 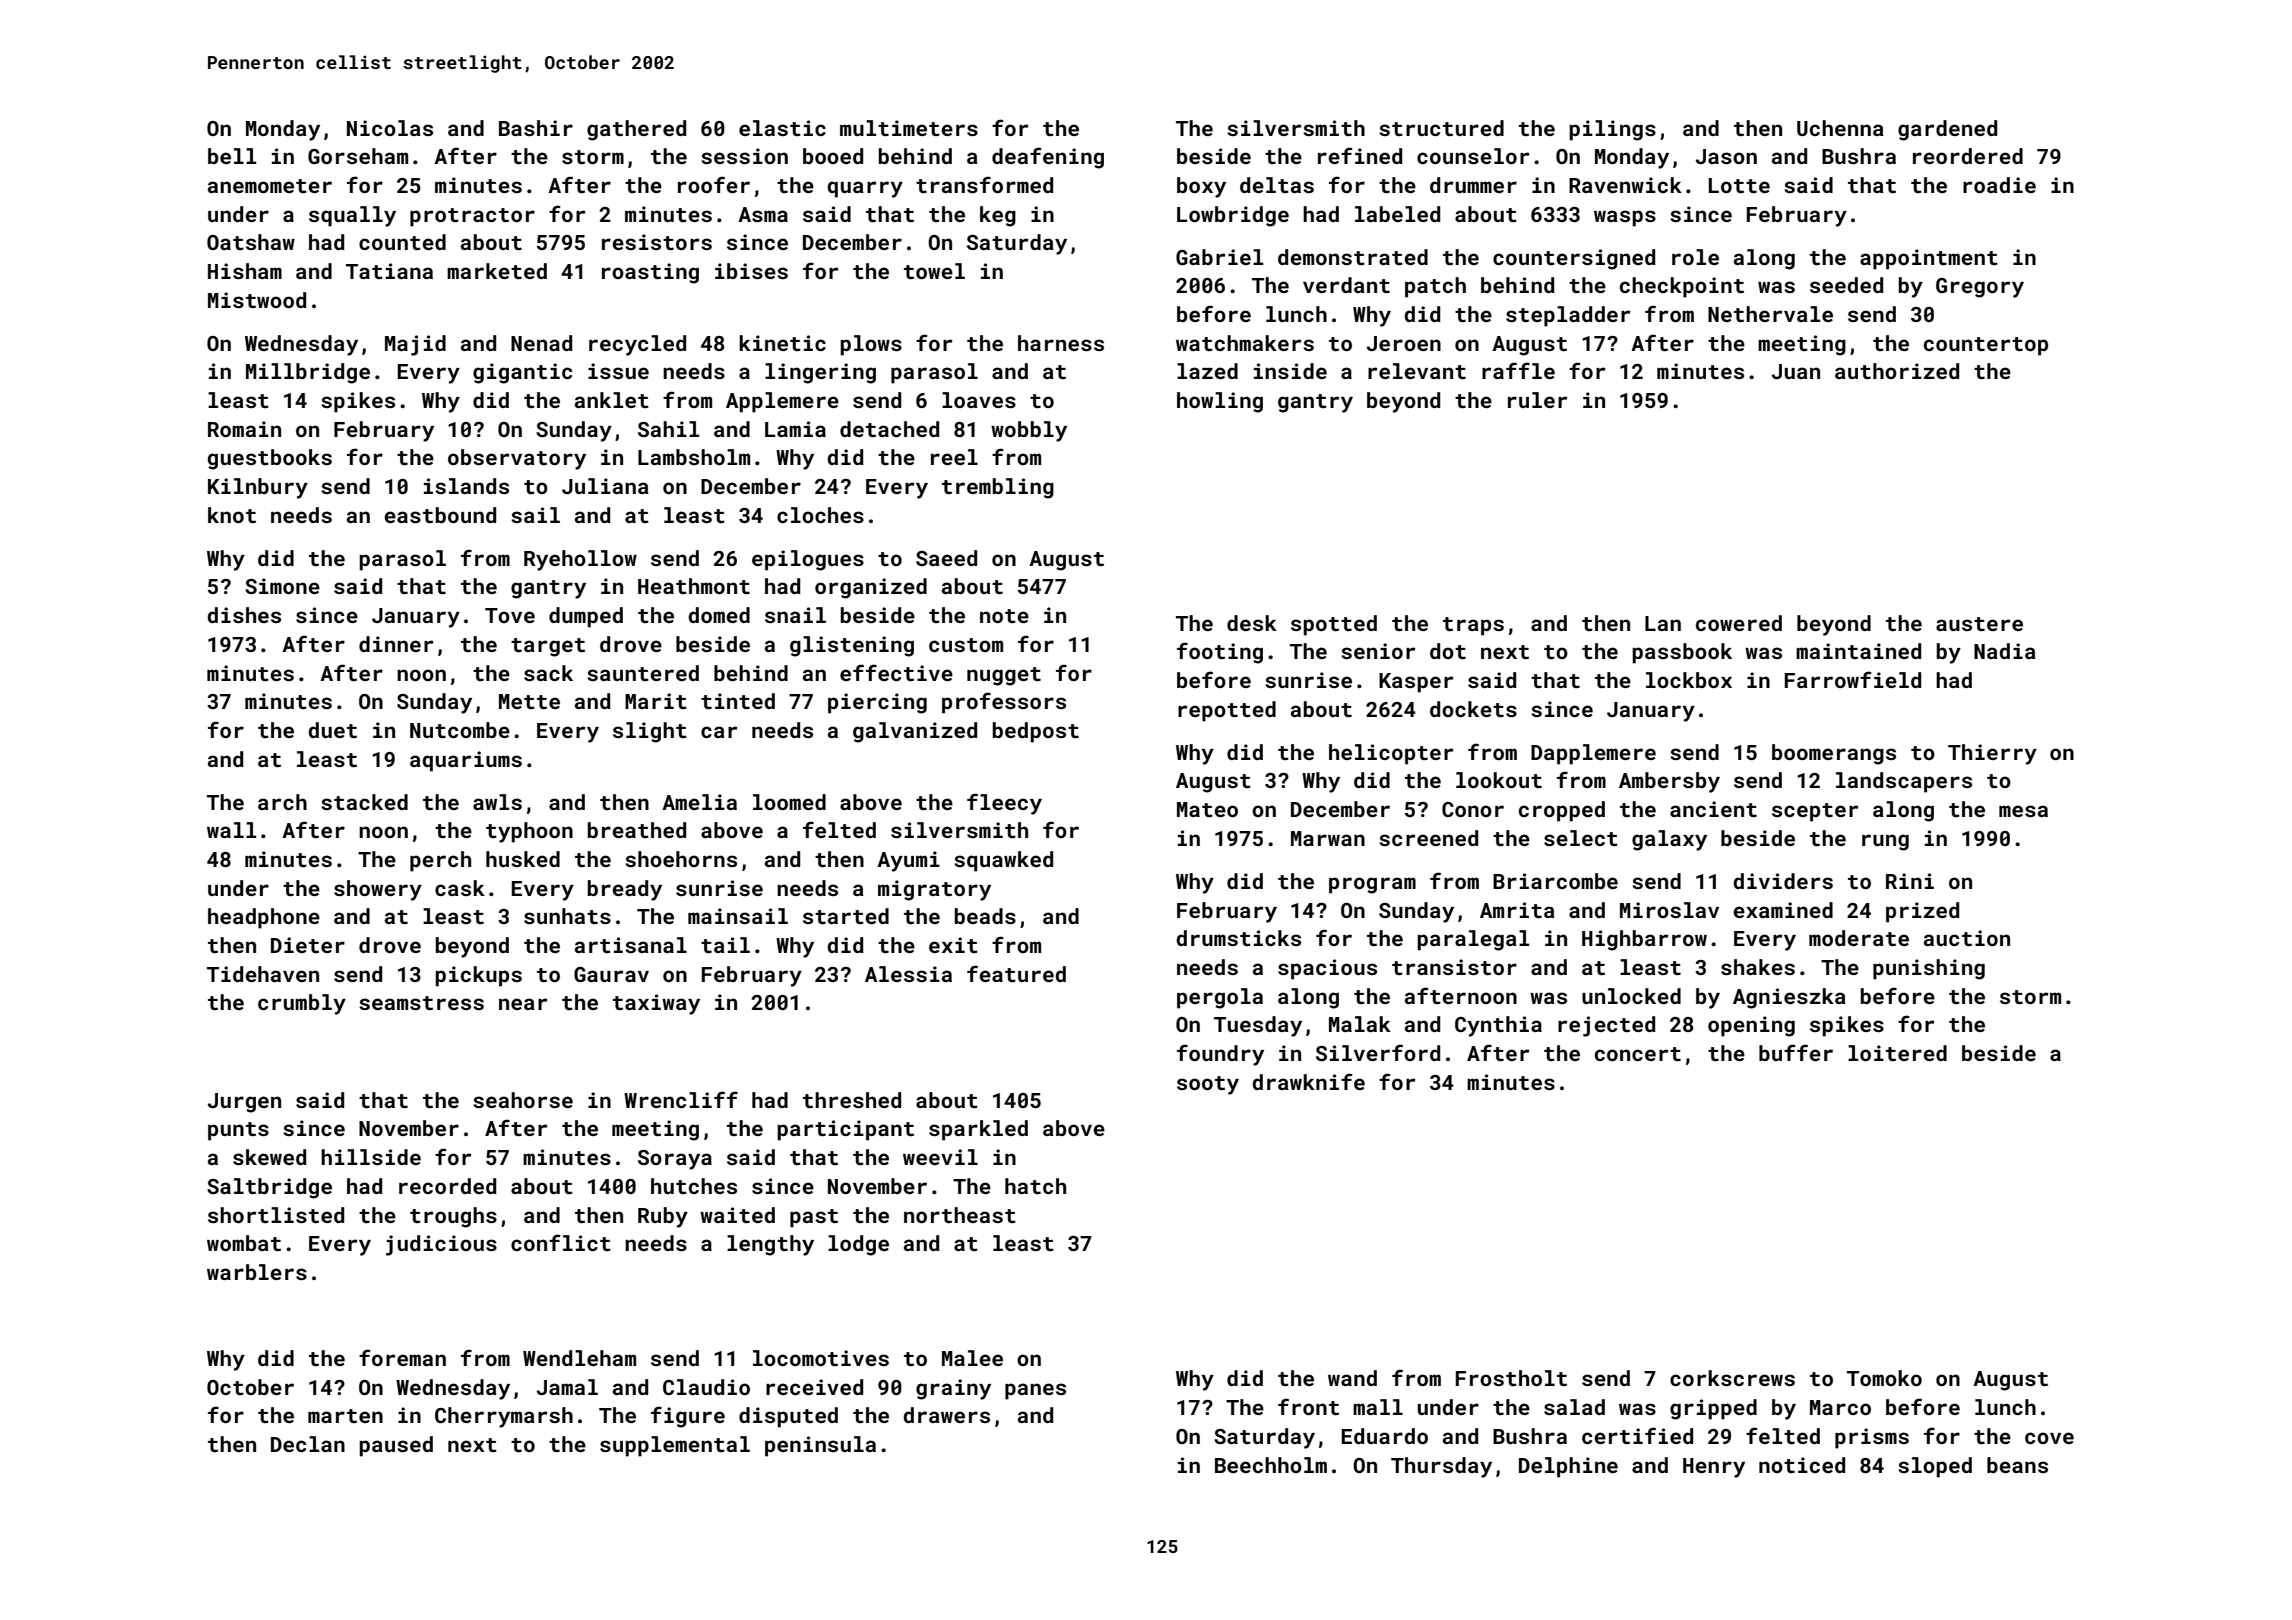 What do you see at coordinates (1929, 259) in the screenshot?
I see `appointment` at bounding box center [1929, 259].
